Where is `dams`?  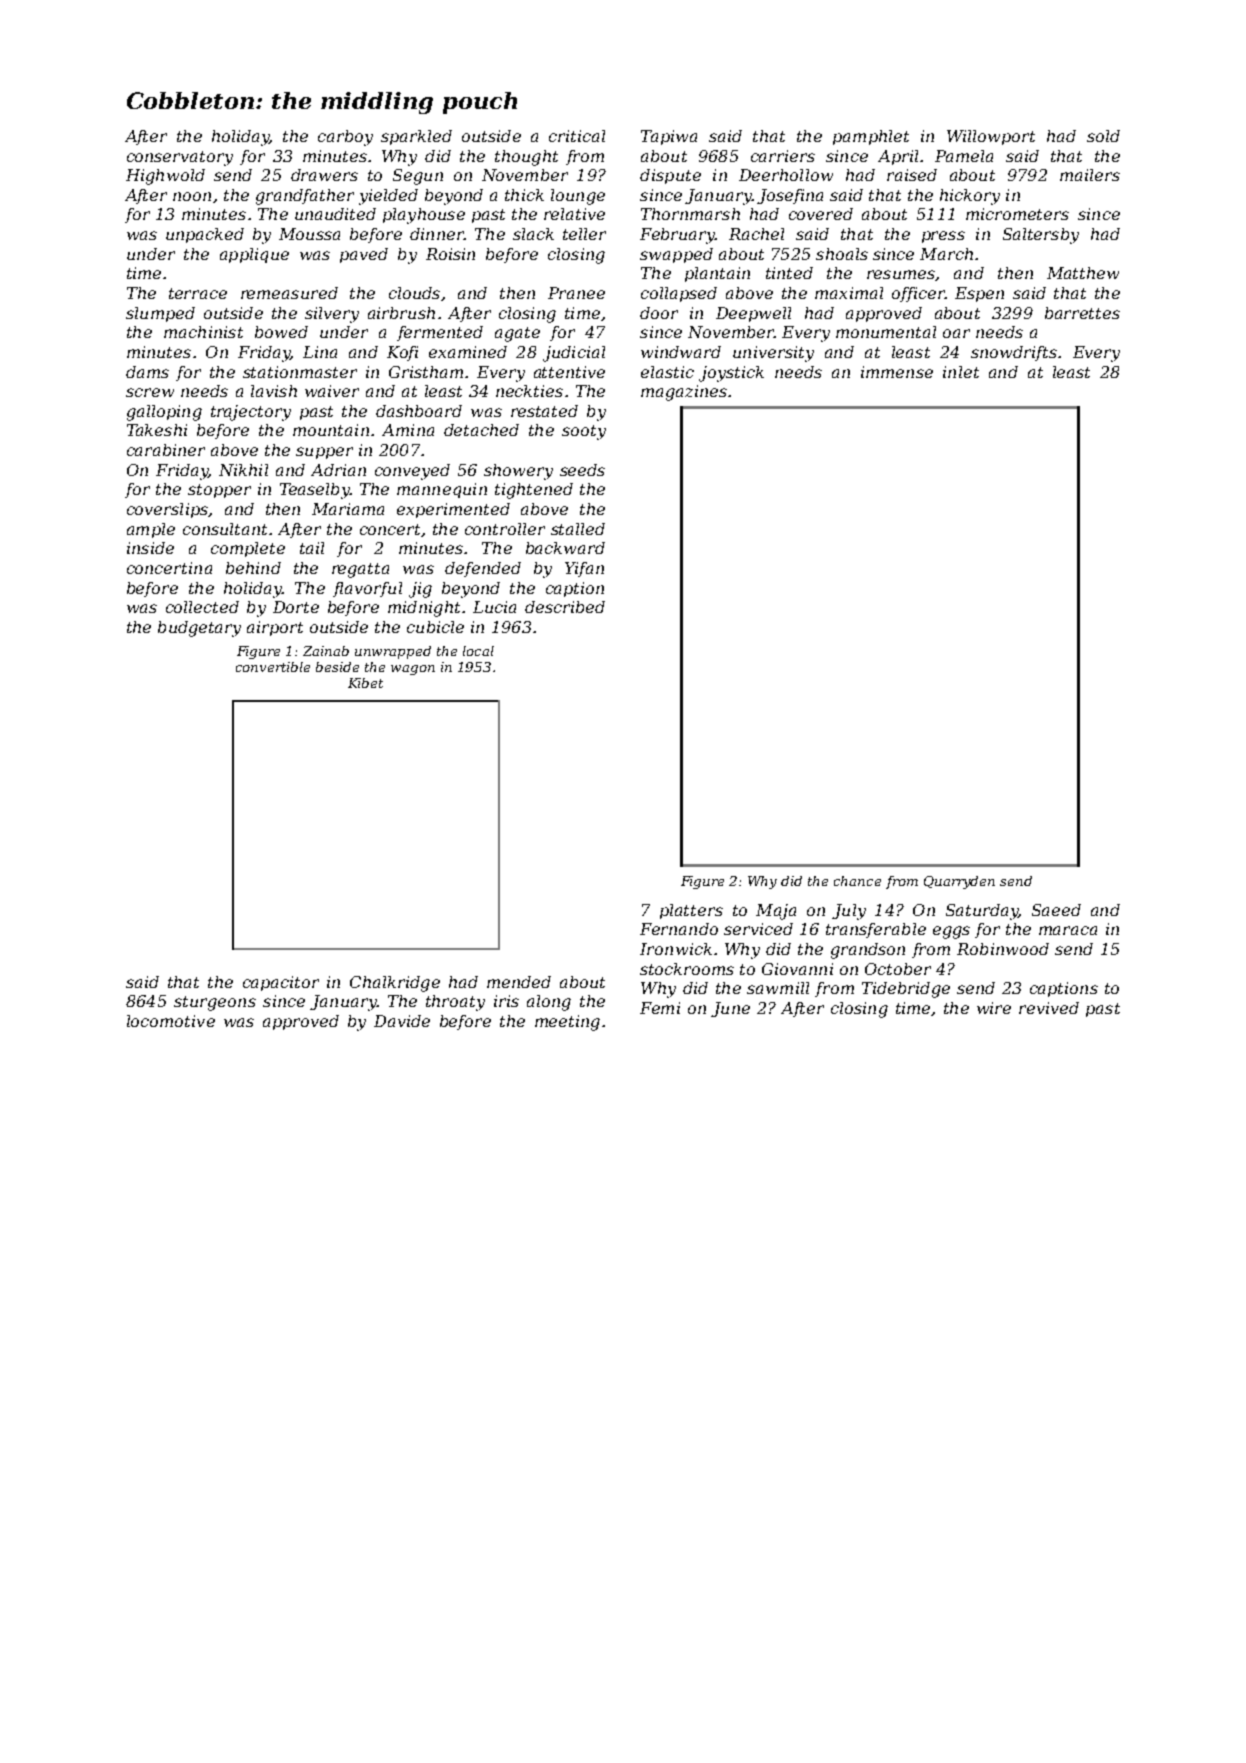 dams is located at coordinates (147, 372).
